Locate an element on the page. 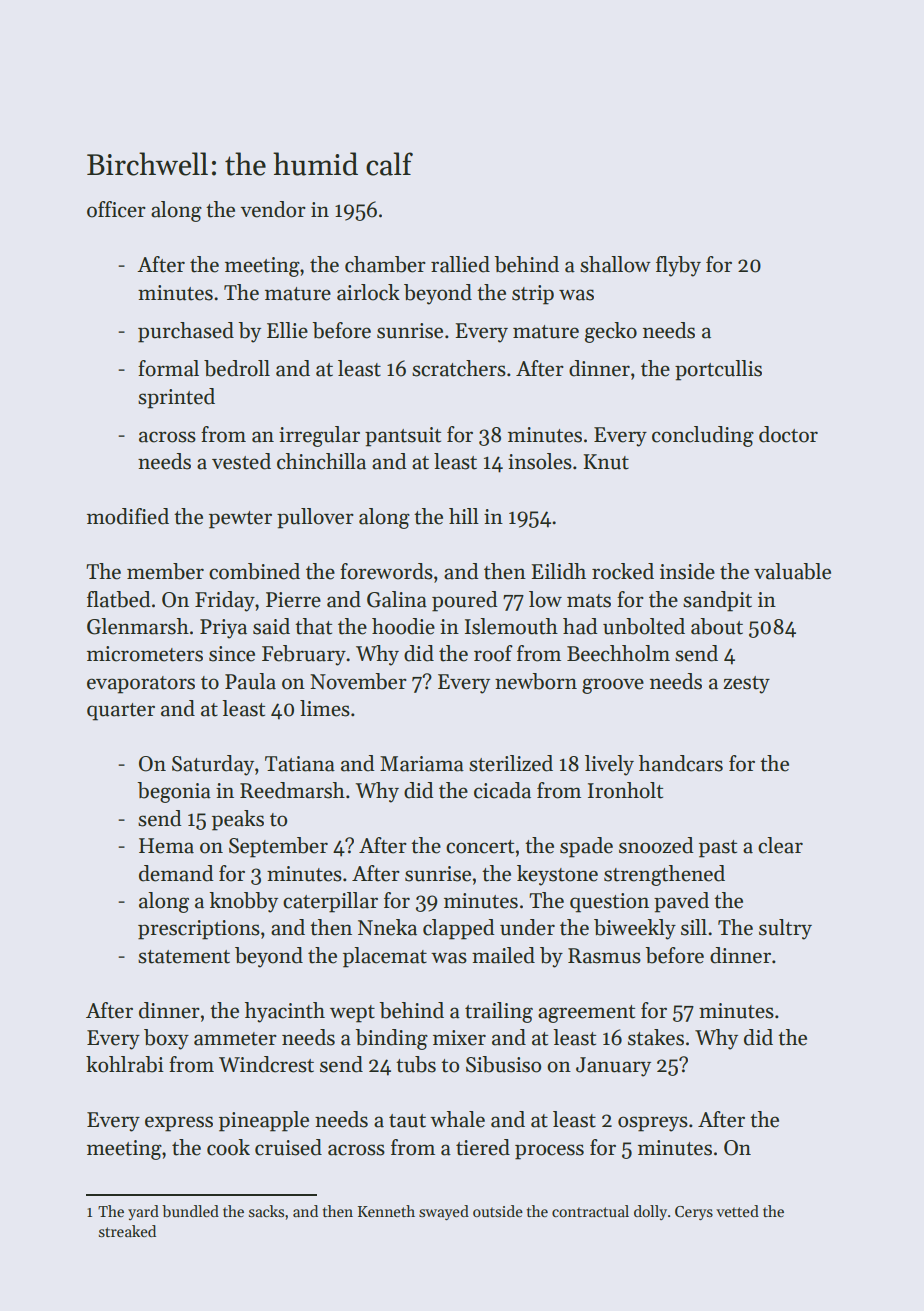  Glenmarsh is located at coordinates (138, 626).
